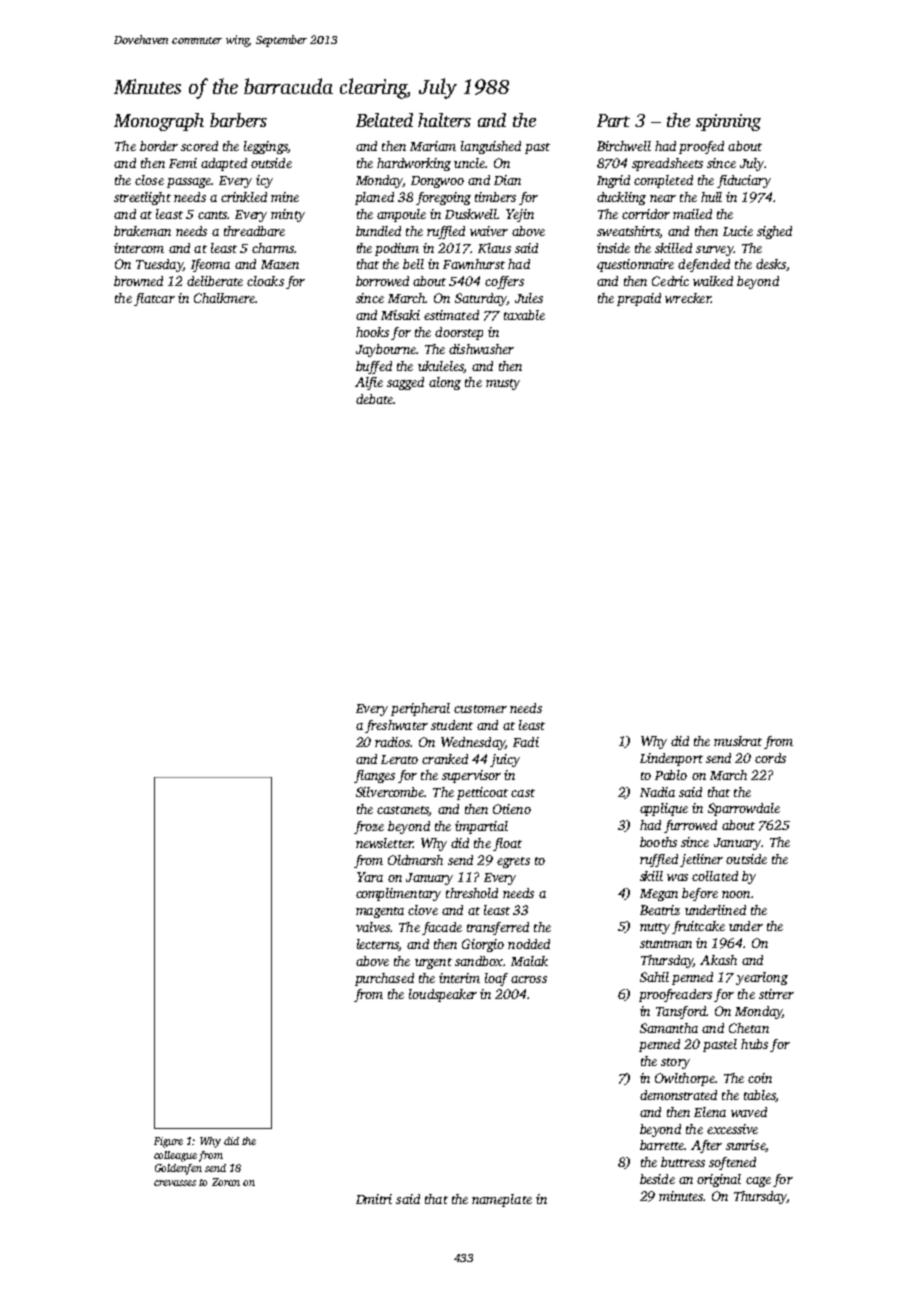  I want to click on Lerato, so click(399, 759).
